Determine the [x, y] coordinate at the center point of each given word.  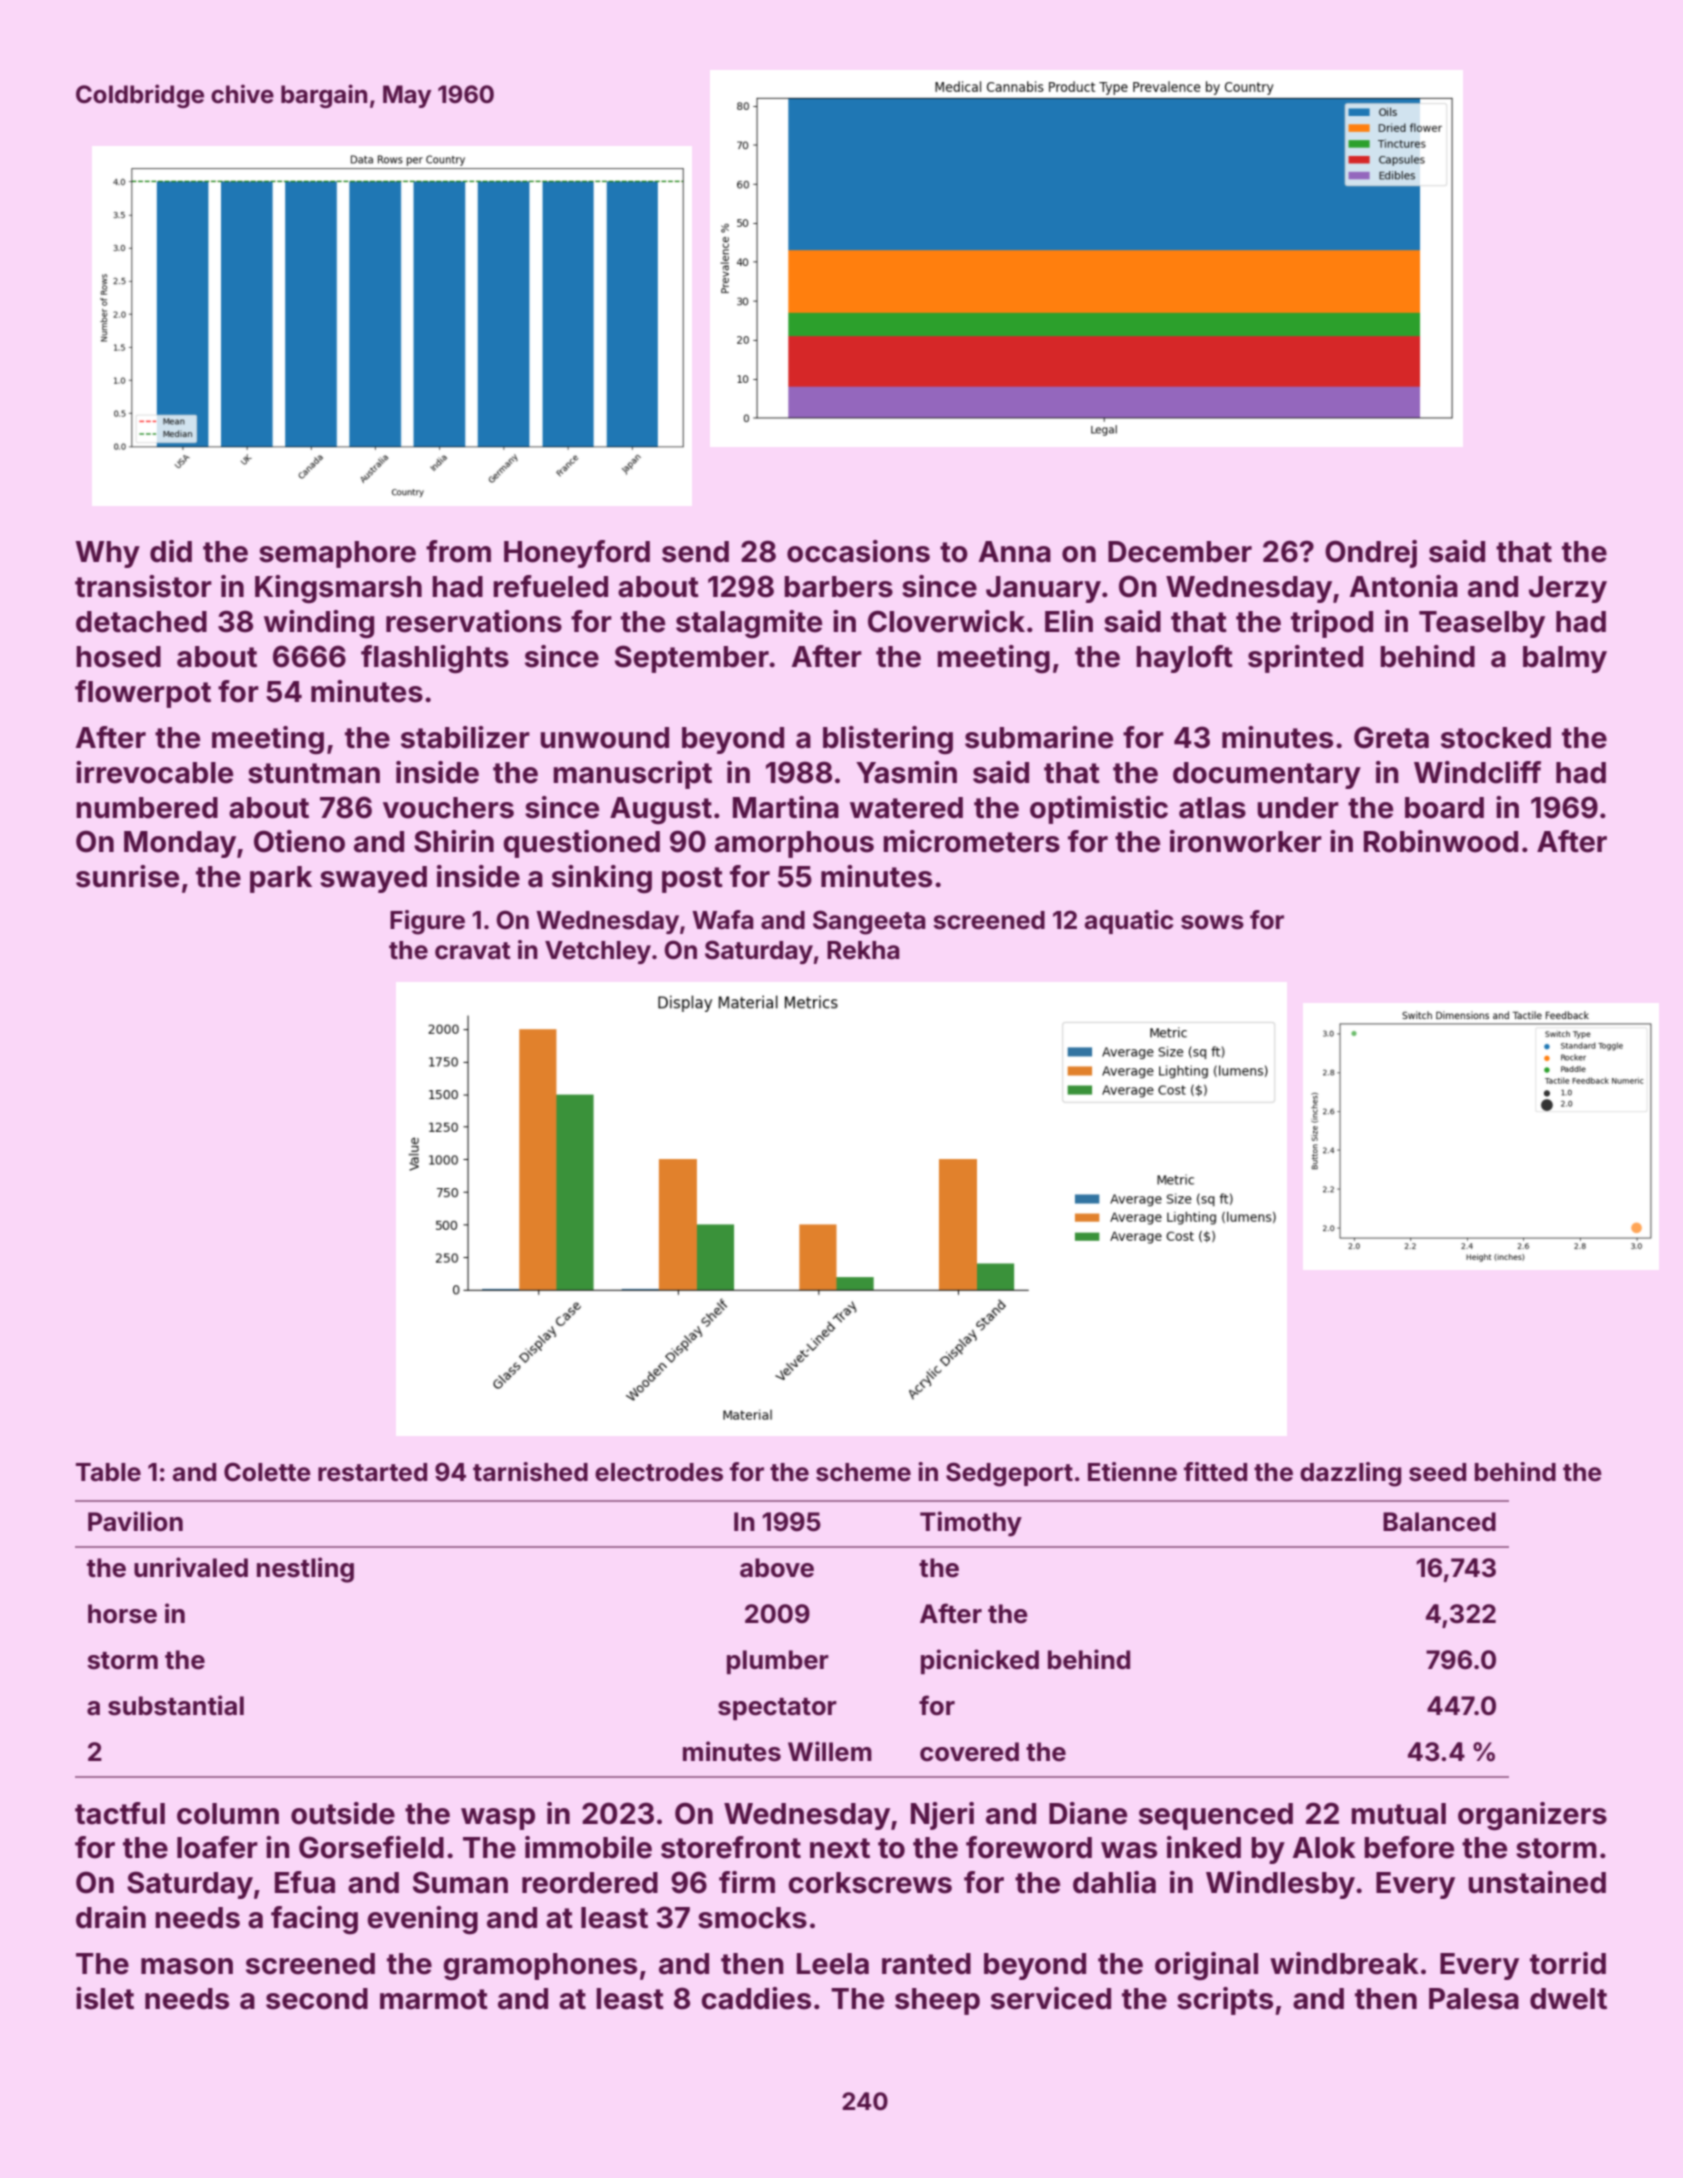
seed [1437, 1472]
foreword [1029, 1847]
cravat [473, 951]
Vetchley [598, 952]
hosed [118, 657]
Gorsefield [371, 1847]
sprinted [1305, 659]
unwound [604, 738]
